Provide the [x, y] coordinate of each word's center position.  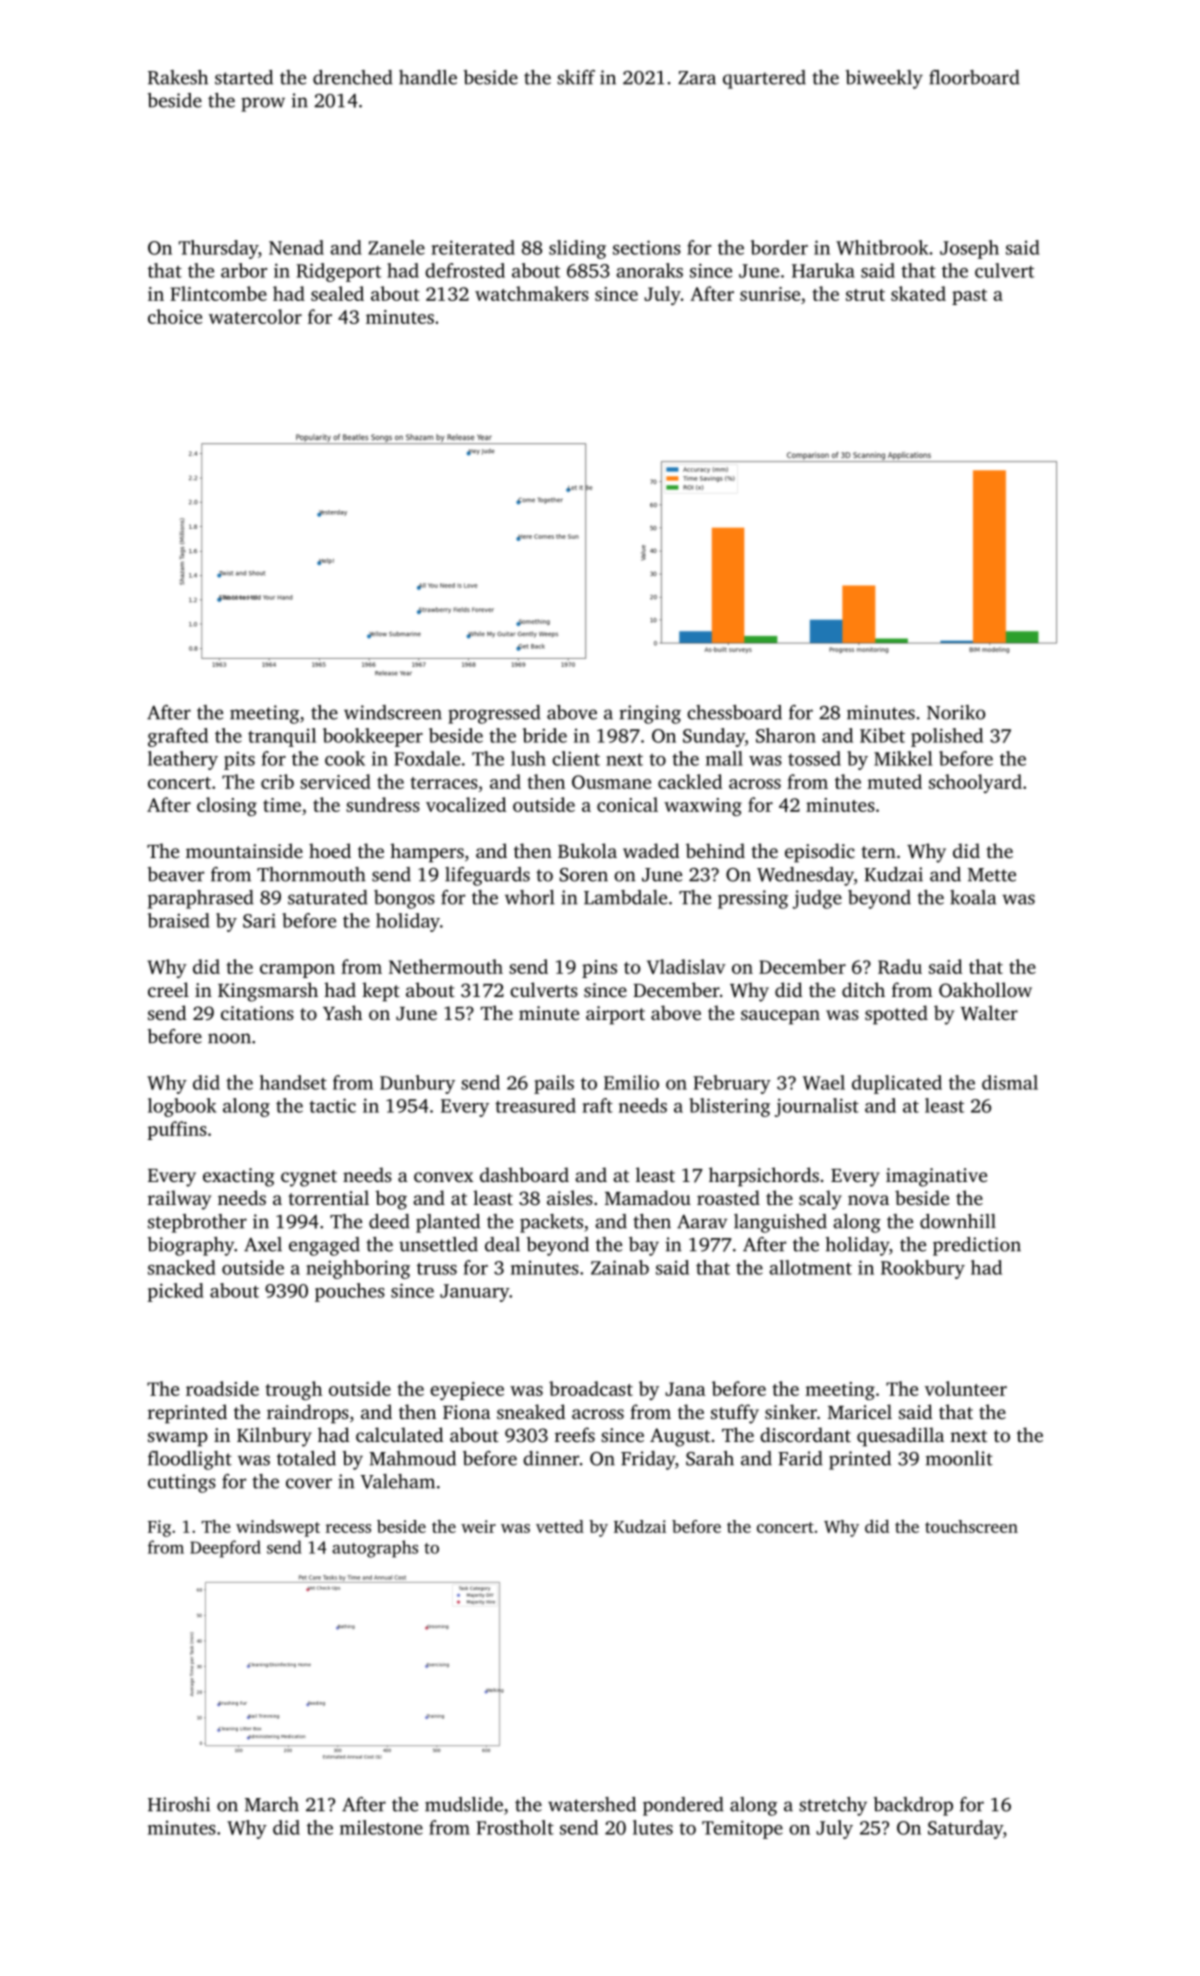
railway [179, 1200]
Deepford [225, 1549]
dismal [1010, 1082]
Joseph [969, 249]
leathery [183, 760]
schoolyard [975, 783]
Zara [697, 78]
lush [528, 758]
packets [551, 1223]
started [244, 77]
